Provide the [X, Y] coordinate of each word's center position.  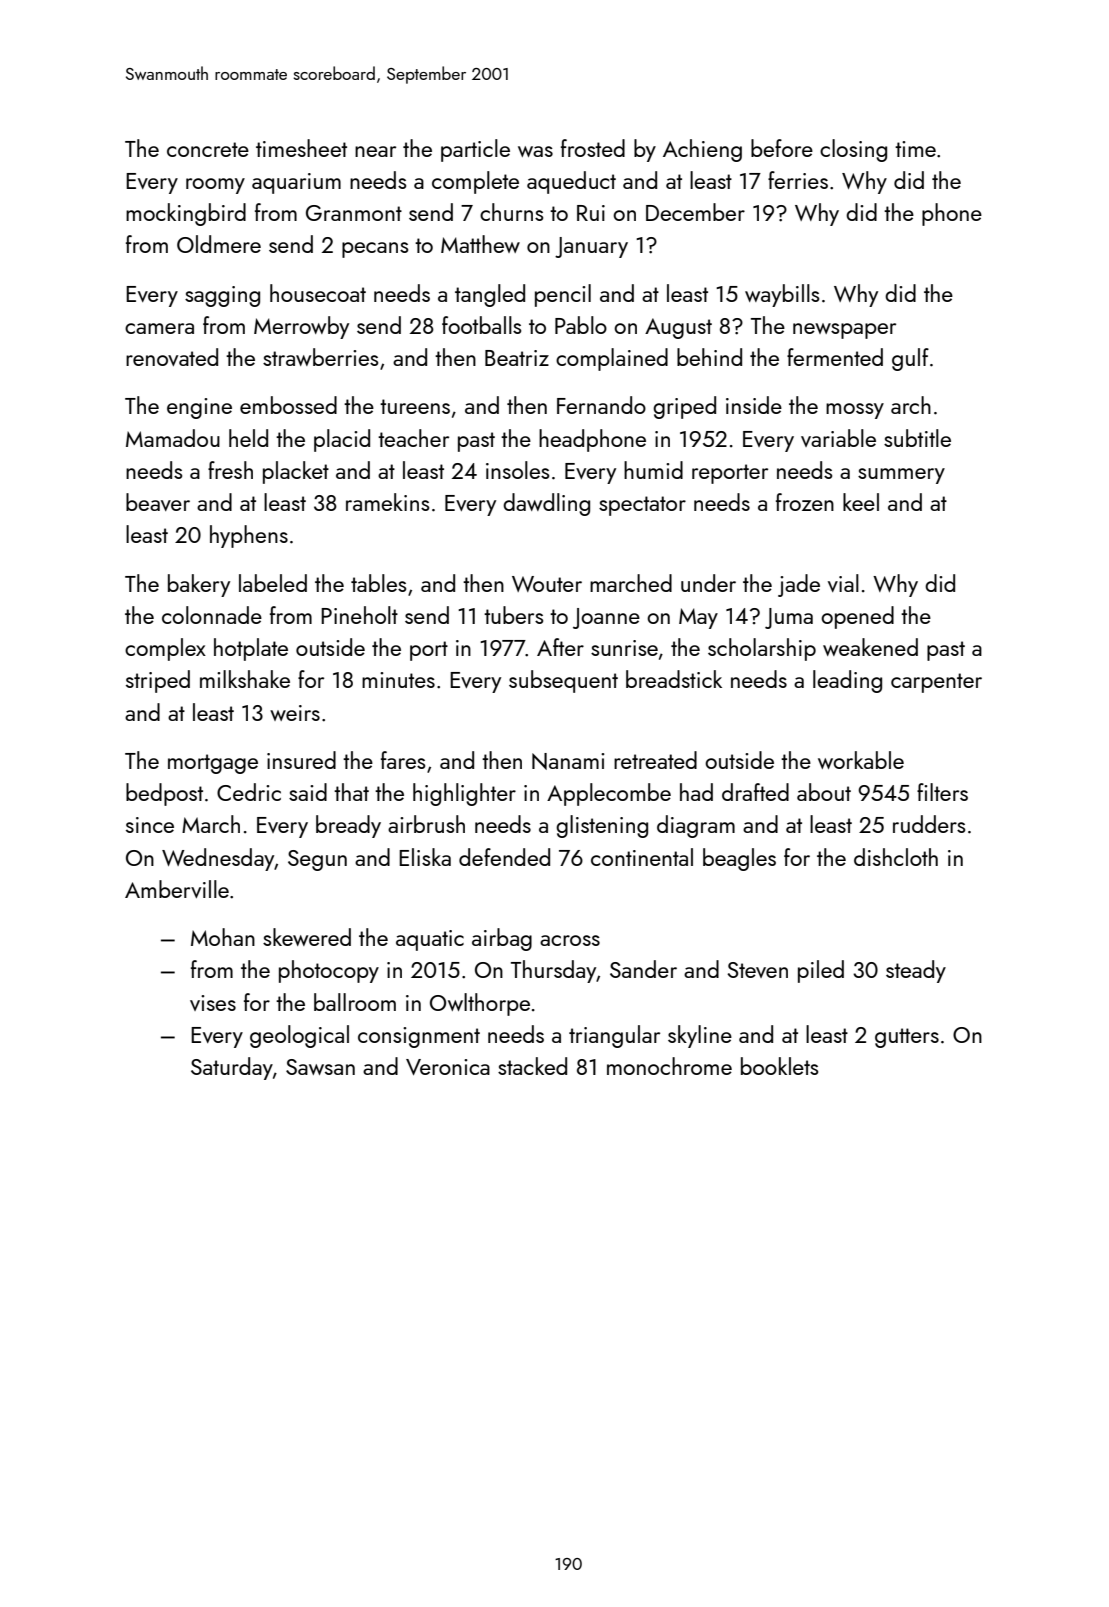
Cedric [249, 792]
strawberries [320, 357]
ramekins [387, 502]
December [695, 212]
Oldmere [219, 244]
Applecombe [609, 794]
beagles [739, 859]
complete [475, 182]
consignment [419, 1037]
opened [857, 617]
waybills [782, 295]
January [591, 247]
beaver [158, 502]
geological [299, 1036]
